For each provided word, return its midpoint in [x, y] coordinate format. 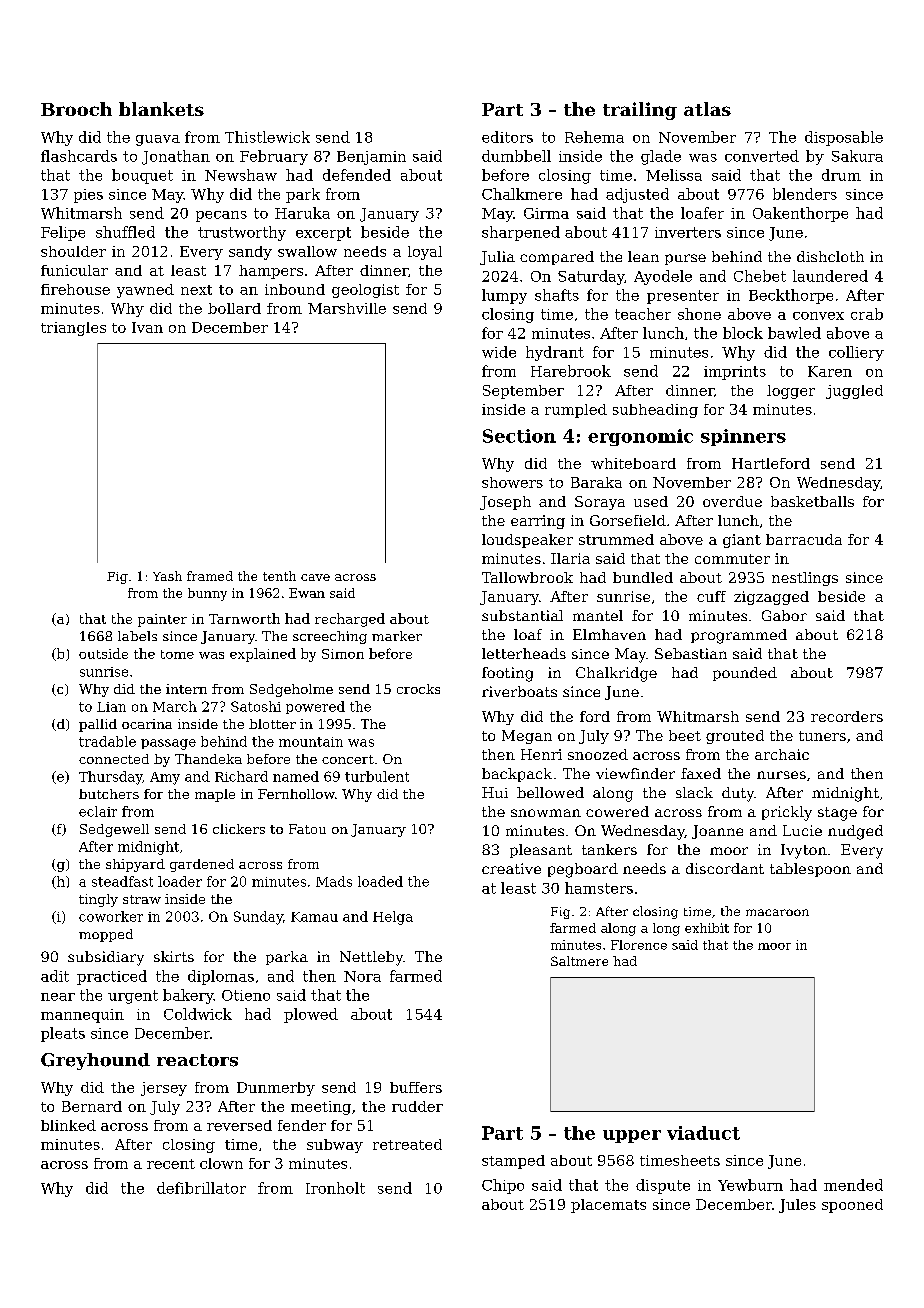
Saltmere [579, 961]
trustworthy [242, 233]
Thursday [110, 778]
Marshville [347, 308]
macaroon [777, 912]
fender [302, 1125]
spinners [743, 437]
